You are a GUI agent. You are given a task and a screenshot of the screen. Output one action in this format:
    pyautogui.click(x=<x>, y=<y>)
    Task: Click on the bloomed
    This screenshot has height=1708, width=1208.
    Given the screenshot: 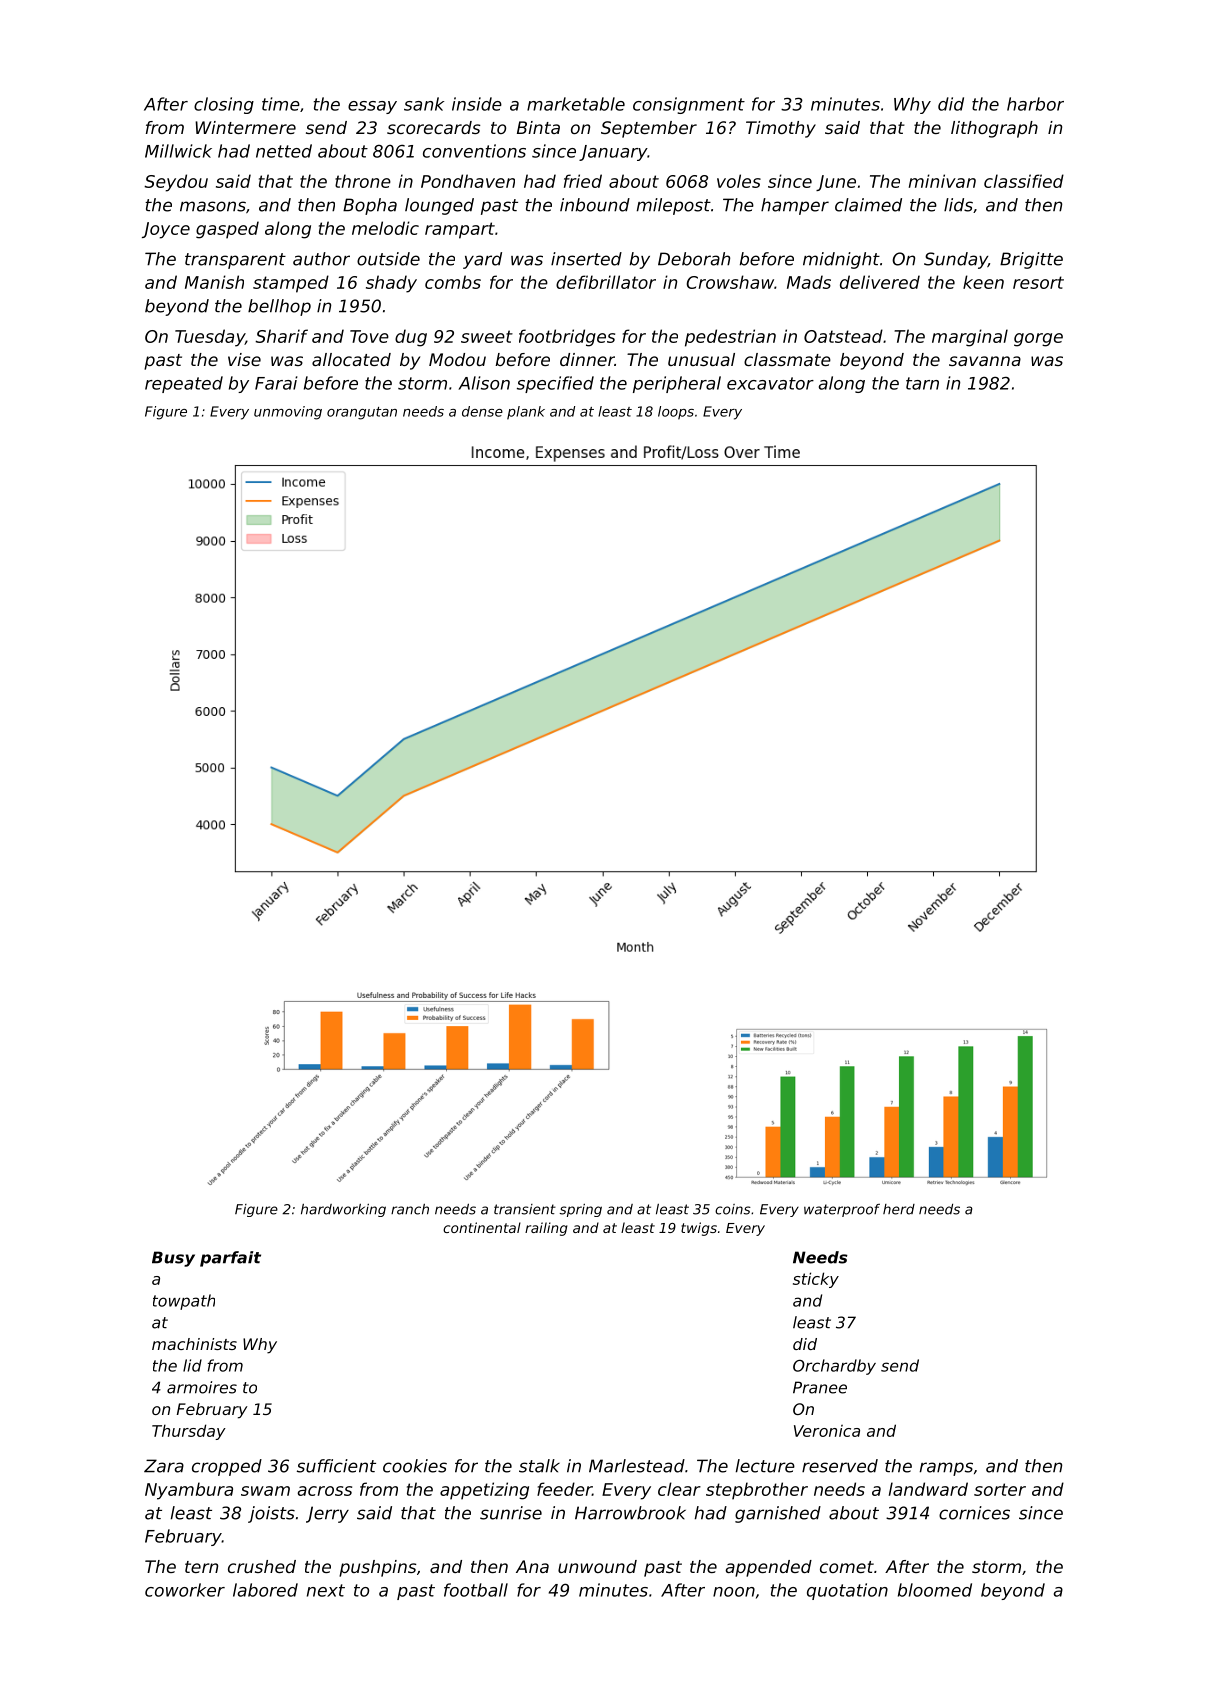 What is the action you would take?
    pyautogui.click(x=935, y=1590)
